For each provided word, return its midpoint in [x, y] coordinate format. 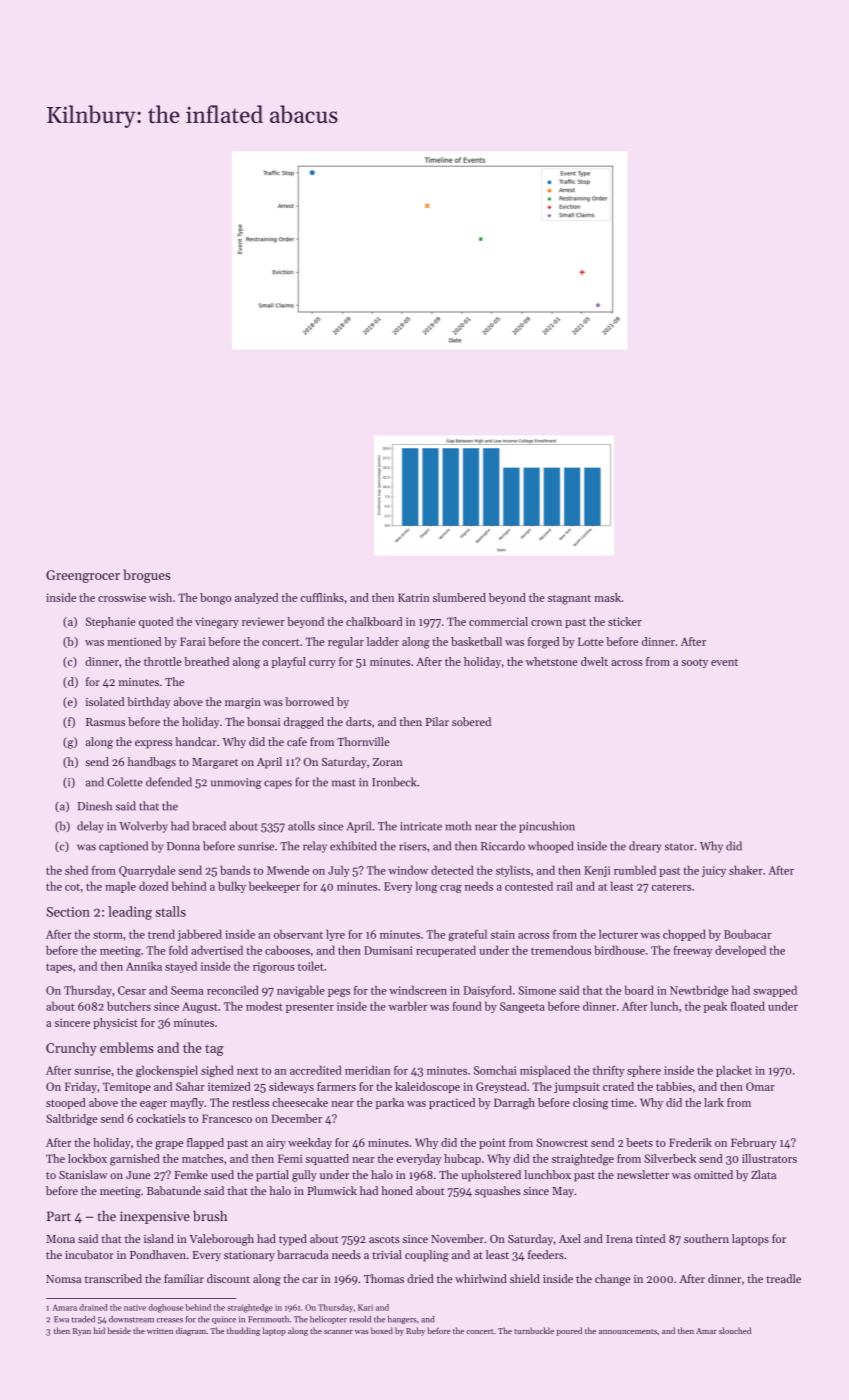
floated [748, 1006]
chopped [684, 935]
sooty [694, 663]
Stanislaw [83, 1174]
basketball [476, 641]
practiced [452, 1103]
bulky [232, 887]
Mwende [288, 870]
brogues [146, 576]
